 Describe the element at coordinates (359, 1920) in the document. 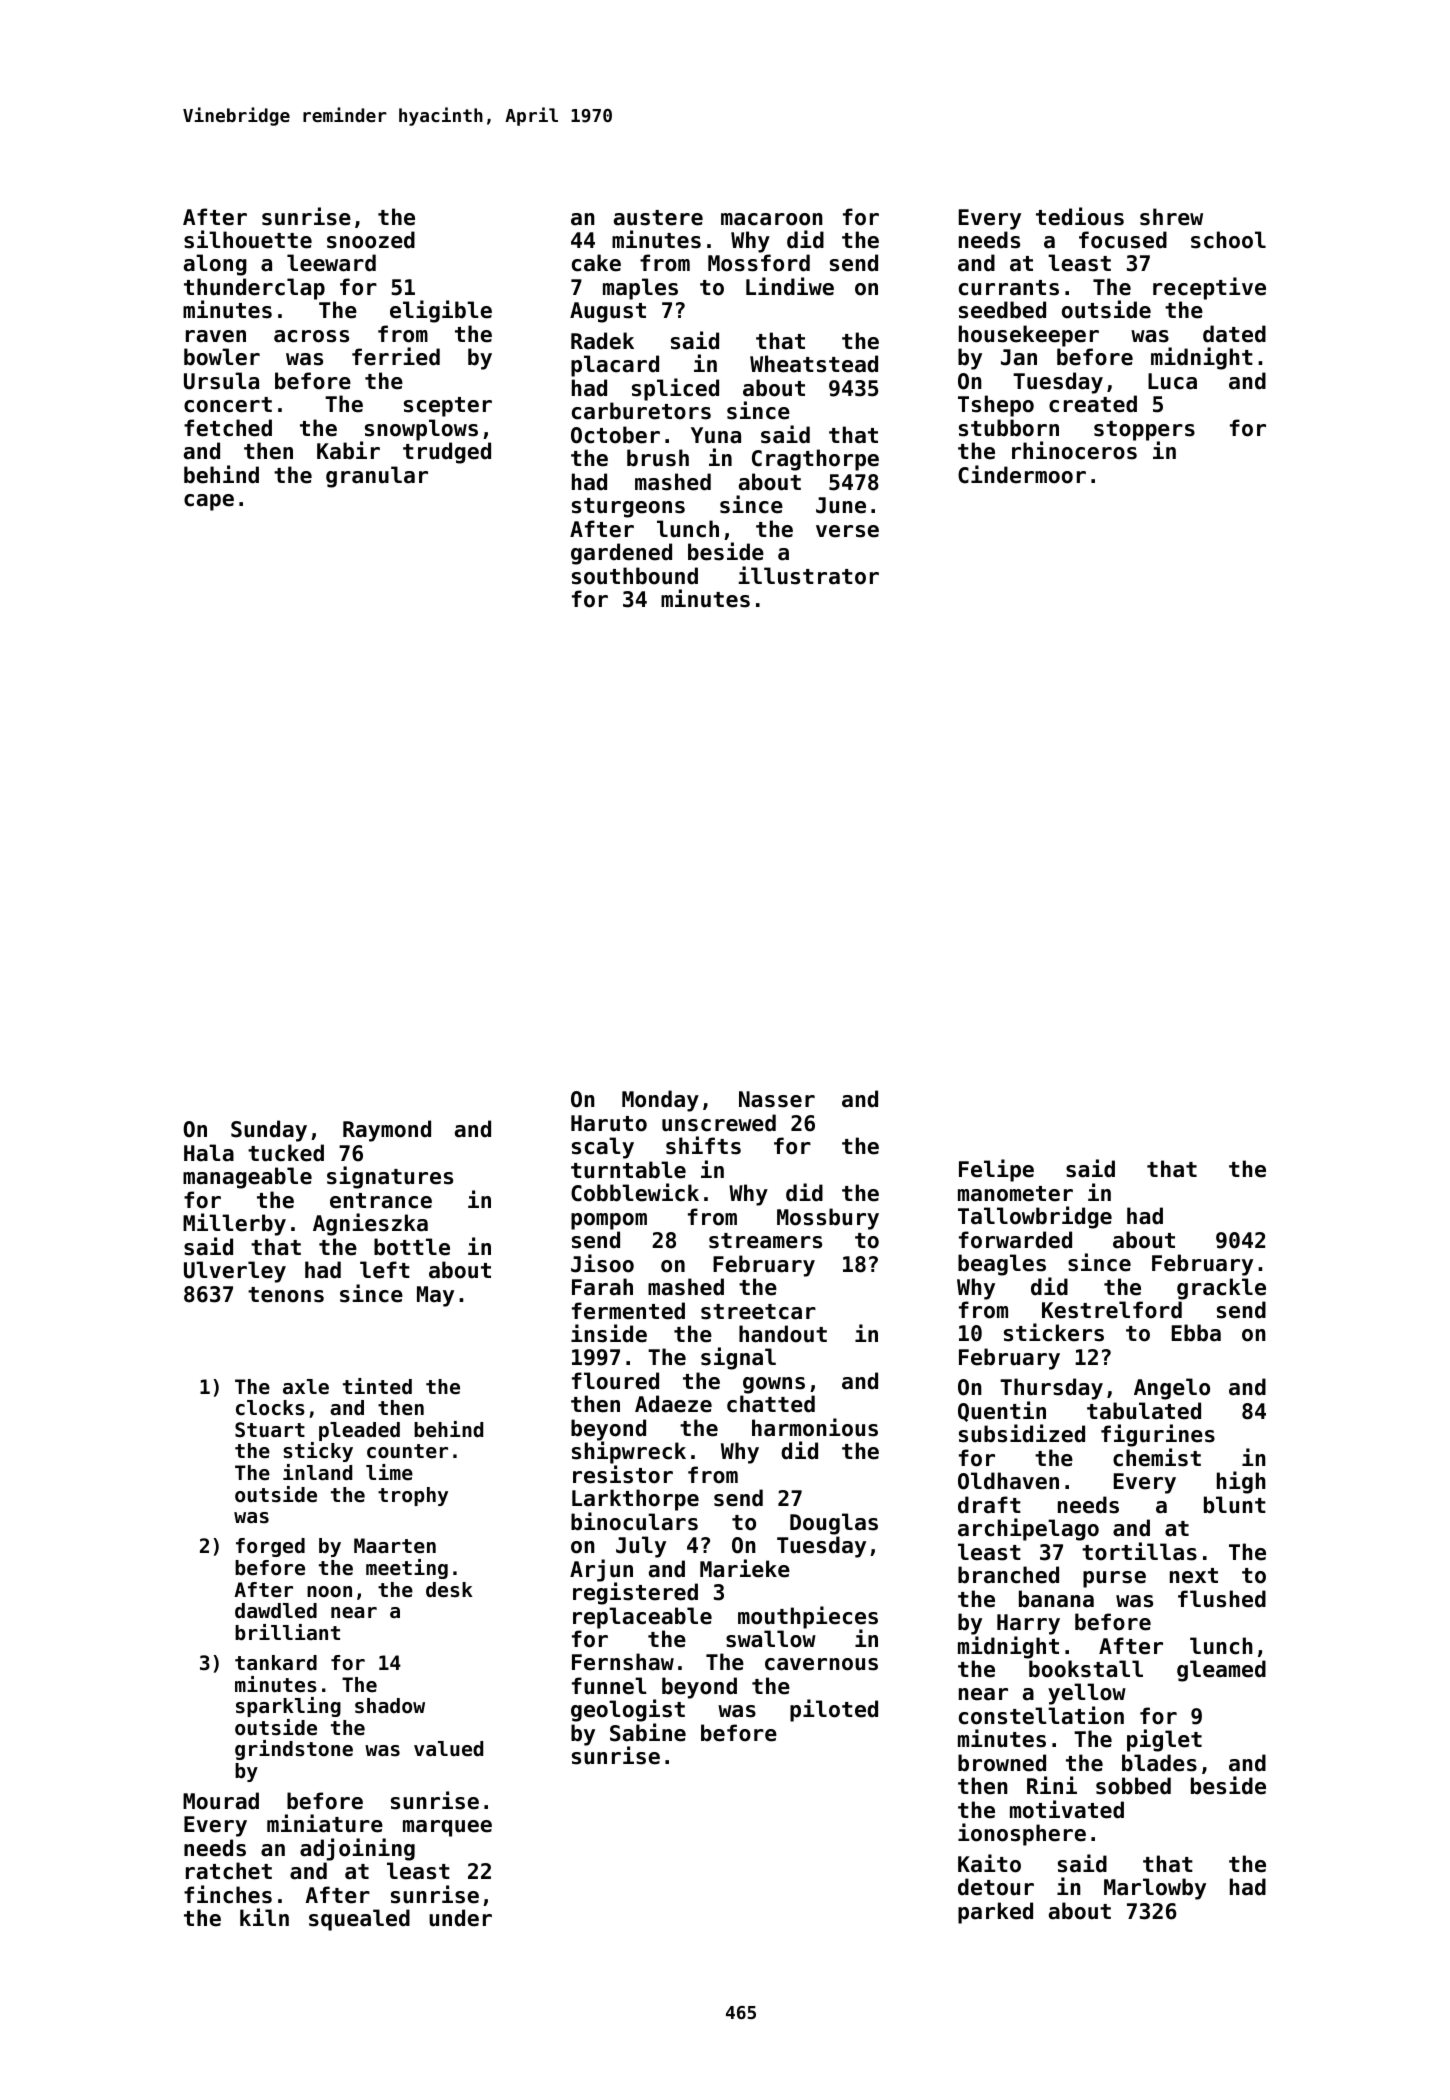

I see `squealed` at that location.
